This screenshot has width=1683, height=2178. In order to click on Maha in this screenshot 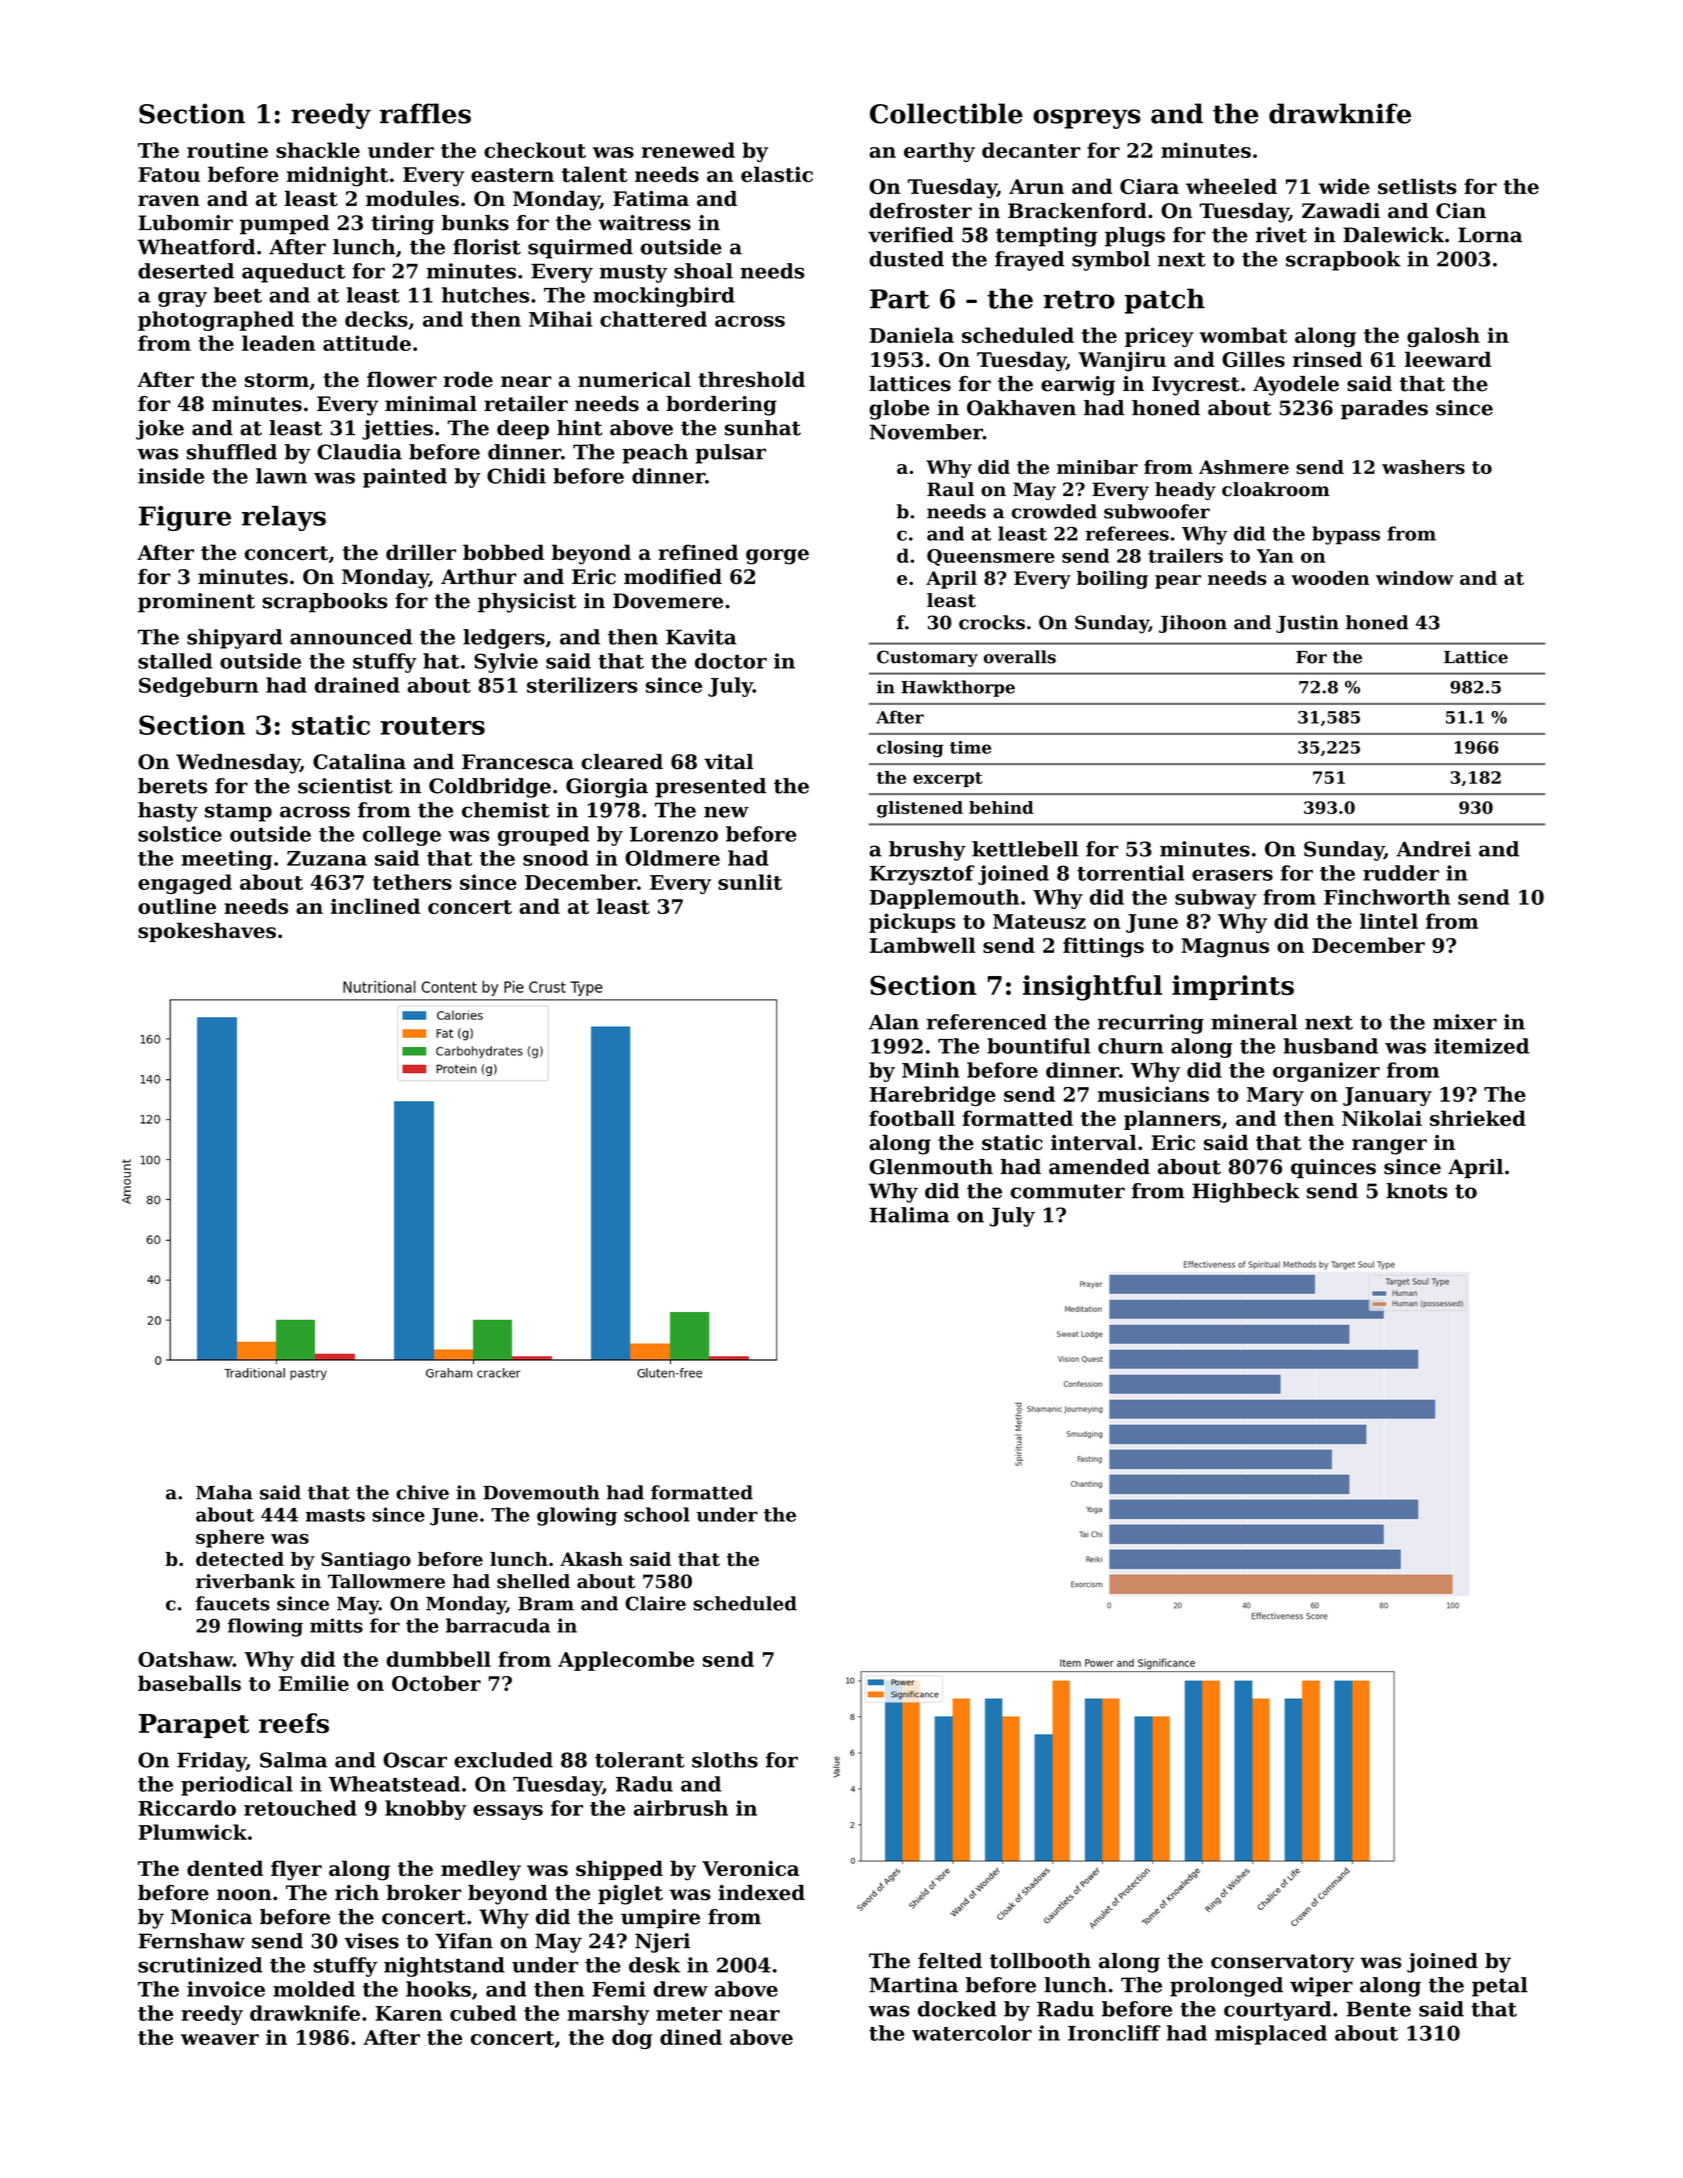, I will do `click(224, 1492)`.
